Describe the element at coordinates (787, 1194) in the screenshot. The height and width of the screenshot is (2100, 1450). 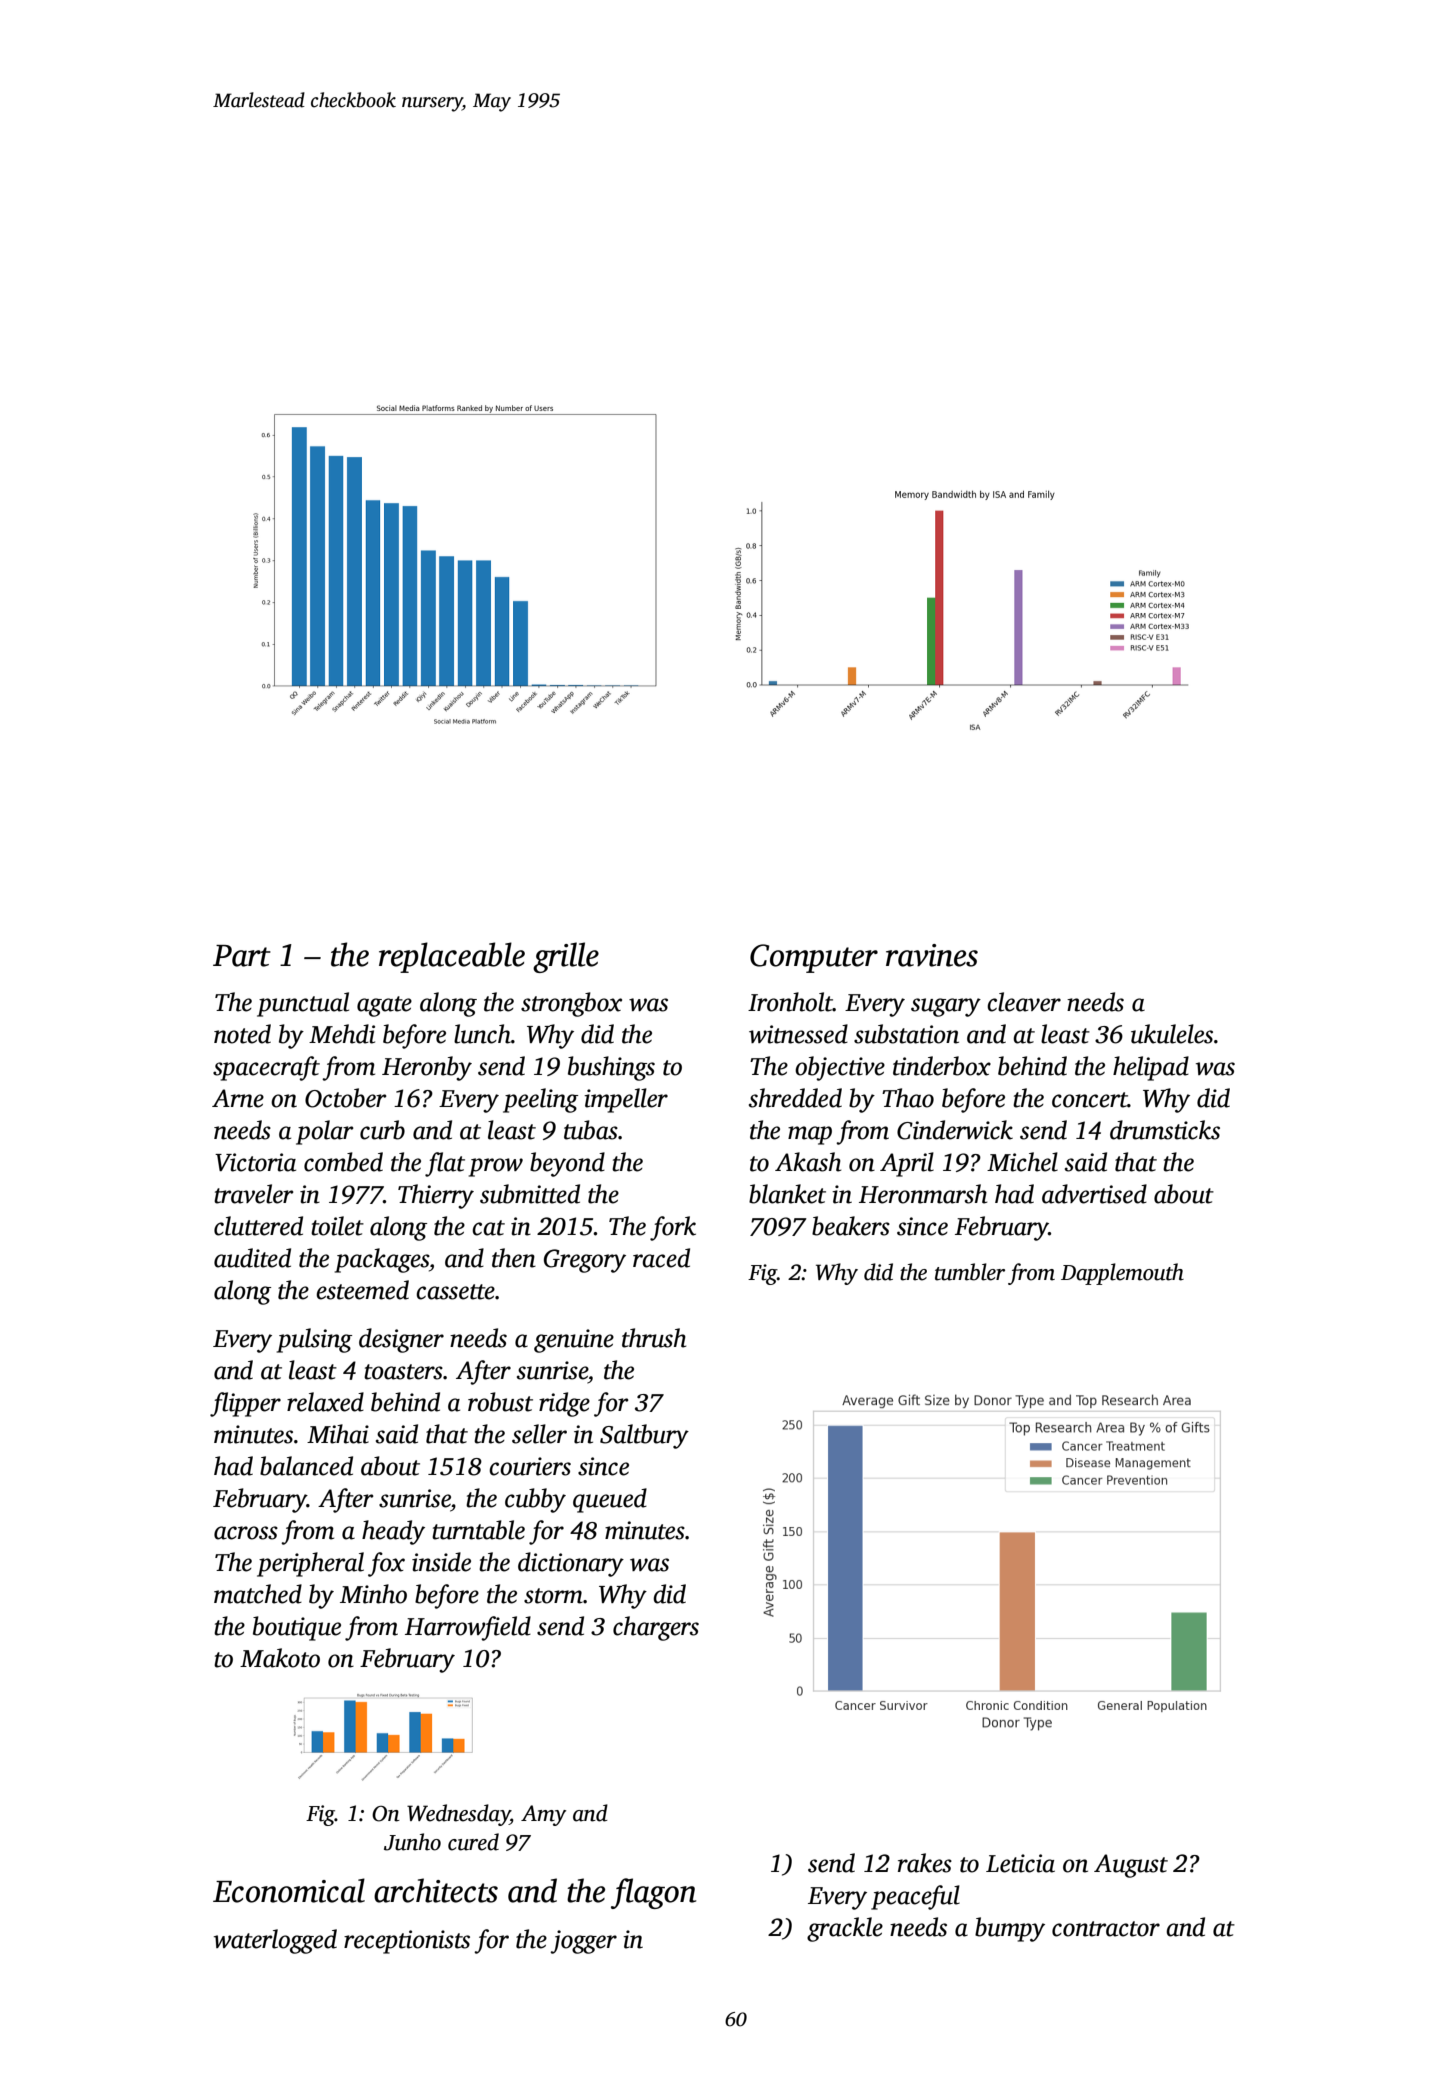
I see `blanket` at that location.
